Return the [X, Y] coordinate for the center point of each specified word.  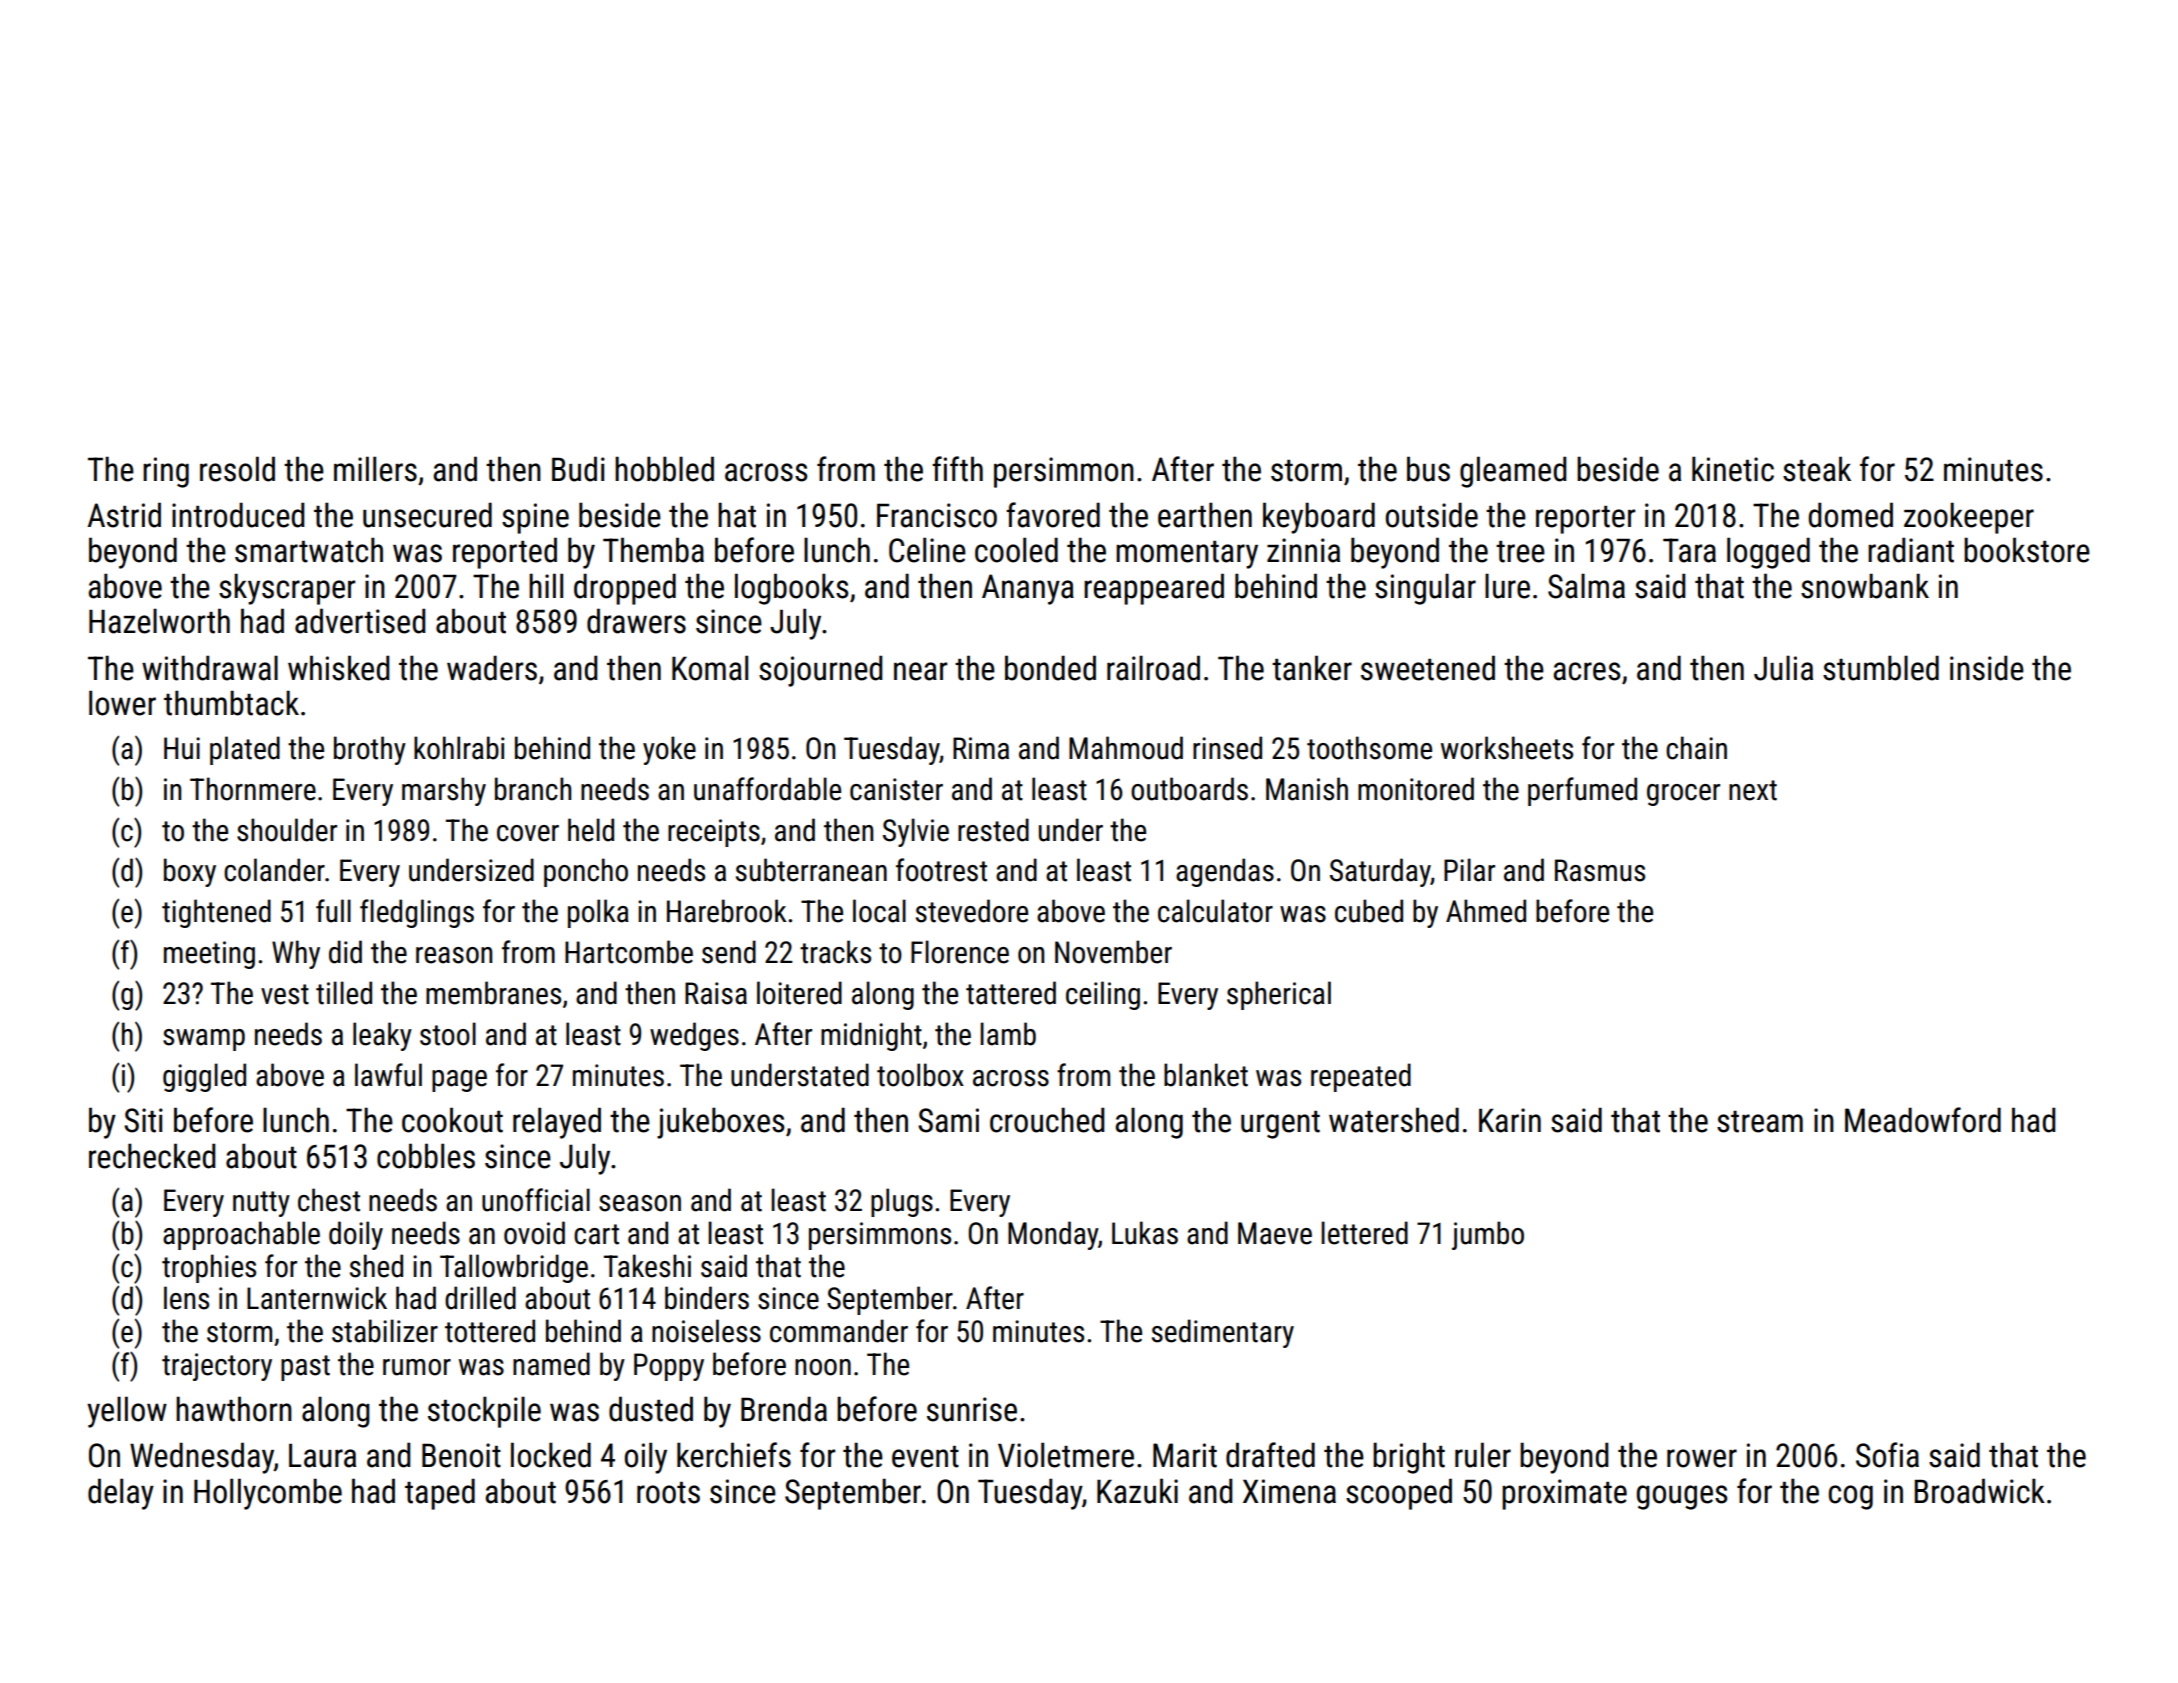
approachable [241, 1235]
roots [668, 1493]
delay [121, 1494]
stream [1760, 1122]
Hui [182, 748]
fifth [957, 469]
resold [237, 469]
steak [1817, 469]
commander [839, 1331]
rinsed [1227, 748]
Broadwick [1979, 1491]
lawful [388, 1075]
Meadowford [1923, 1120]
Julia [1783, 668]
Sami [948, 1120]
